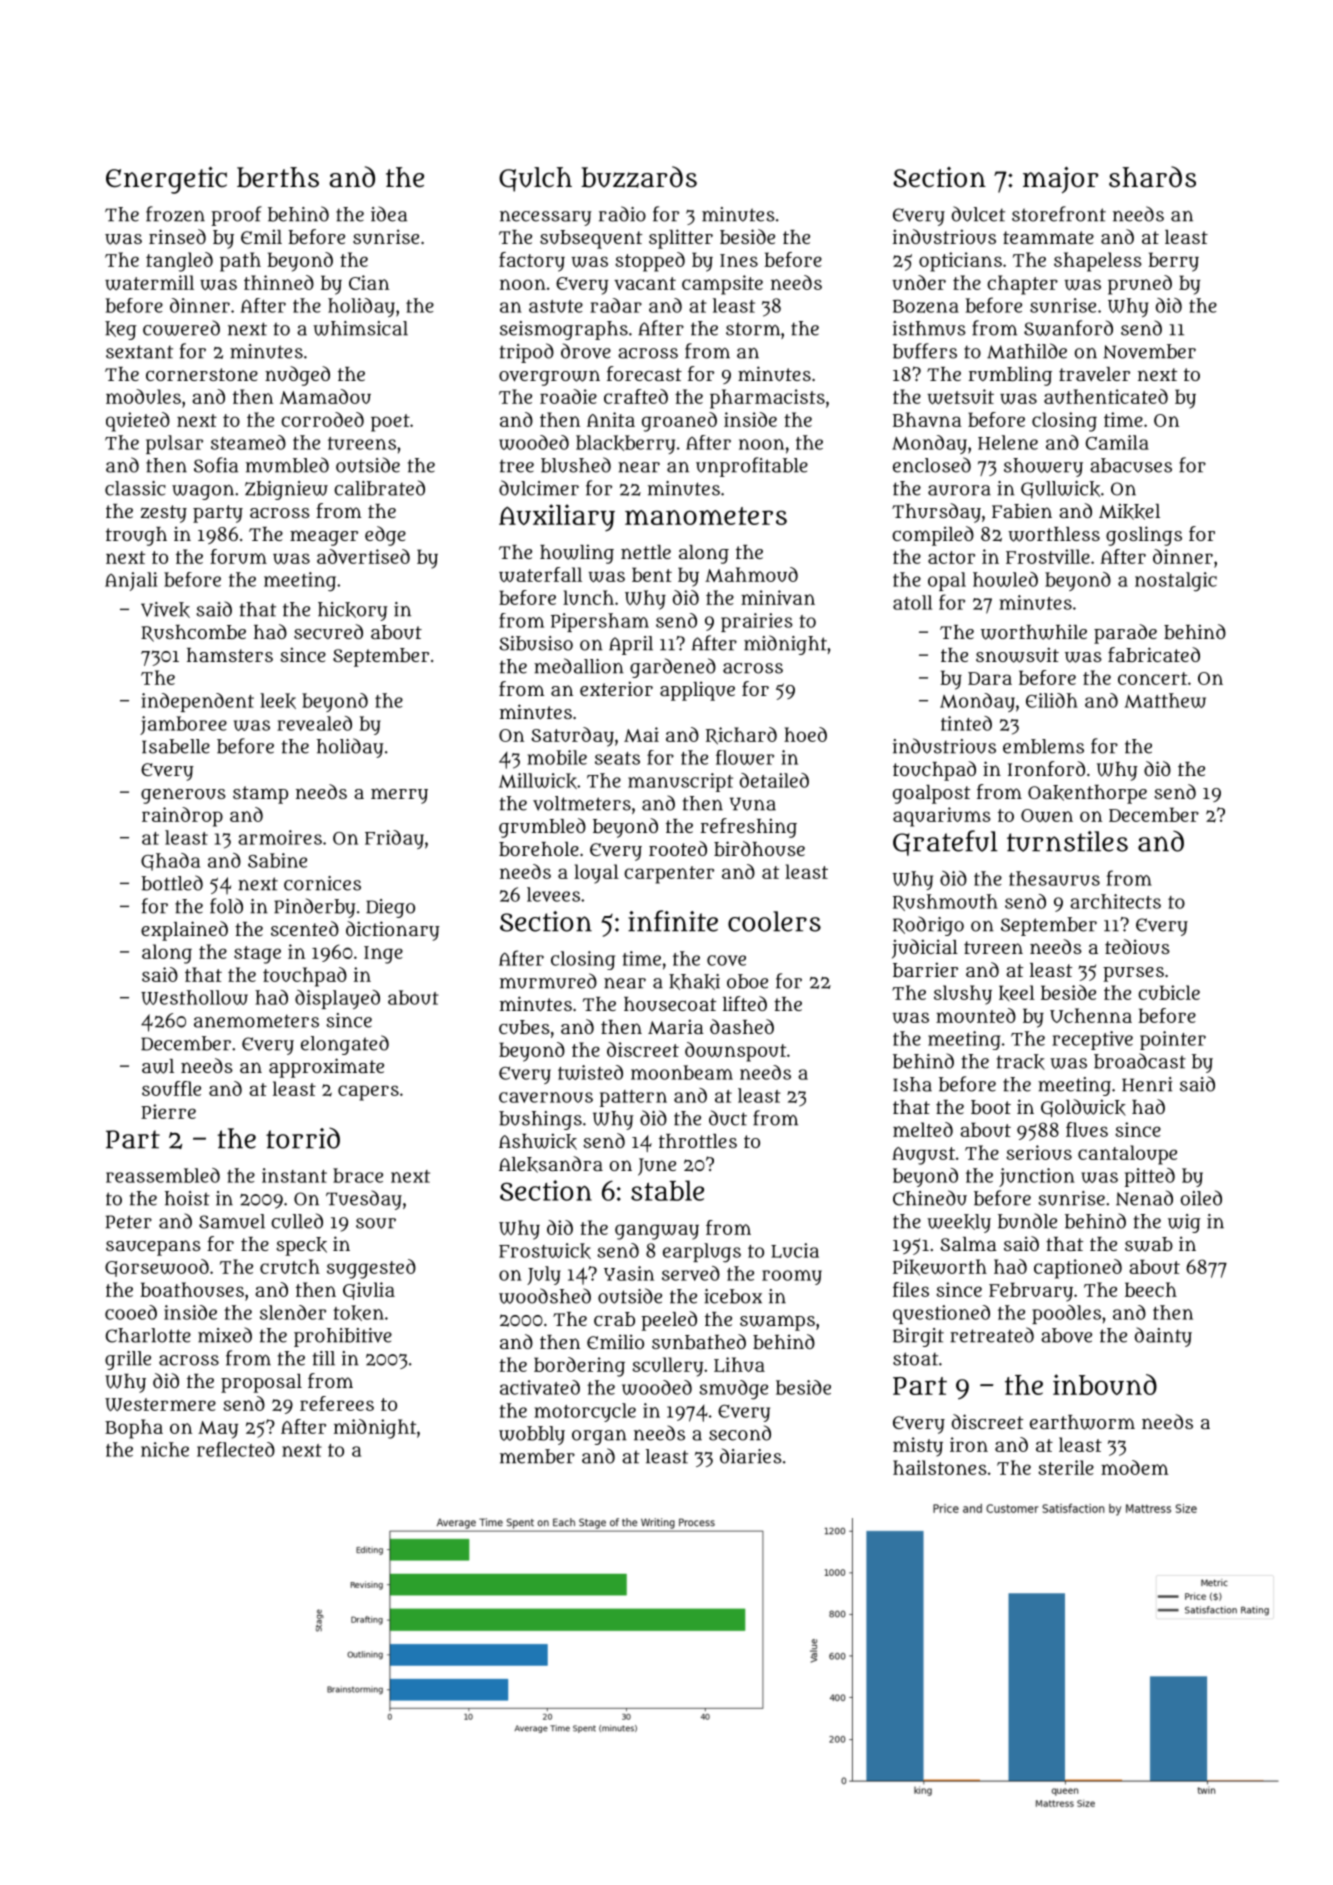 Image resolution: width=1333 pixels, height=1885 pixels. I want to click on astute, so click(556, 306).
